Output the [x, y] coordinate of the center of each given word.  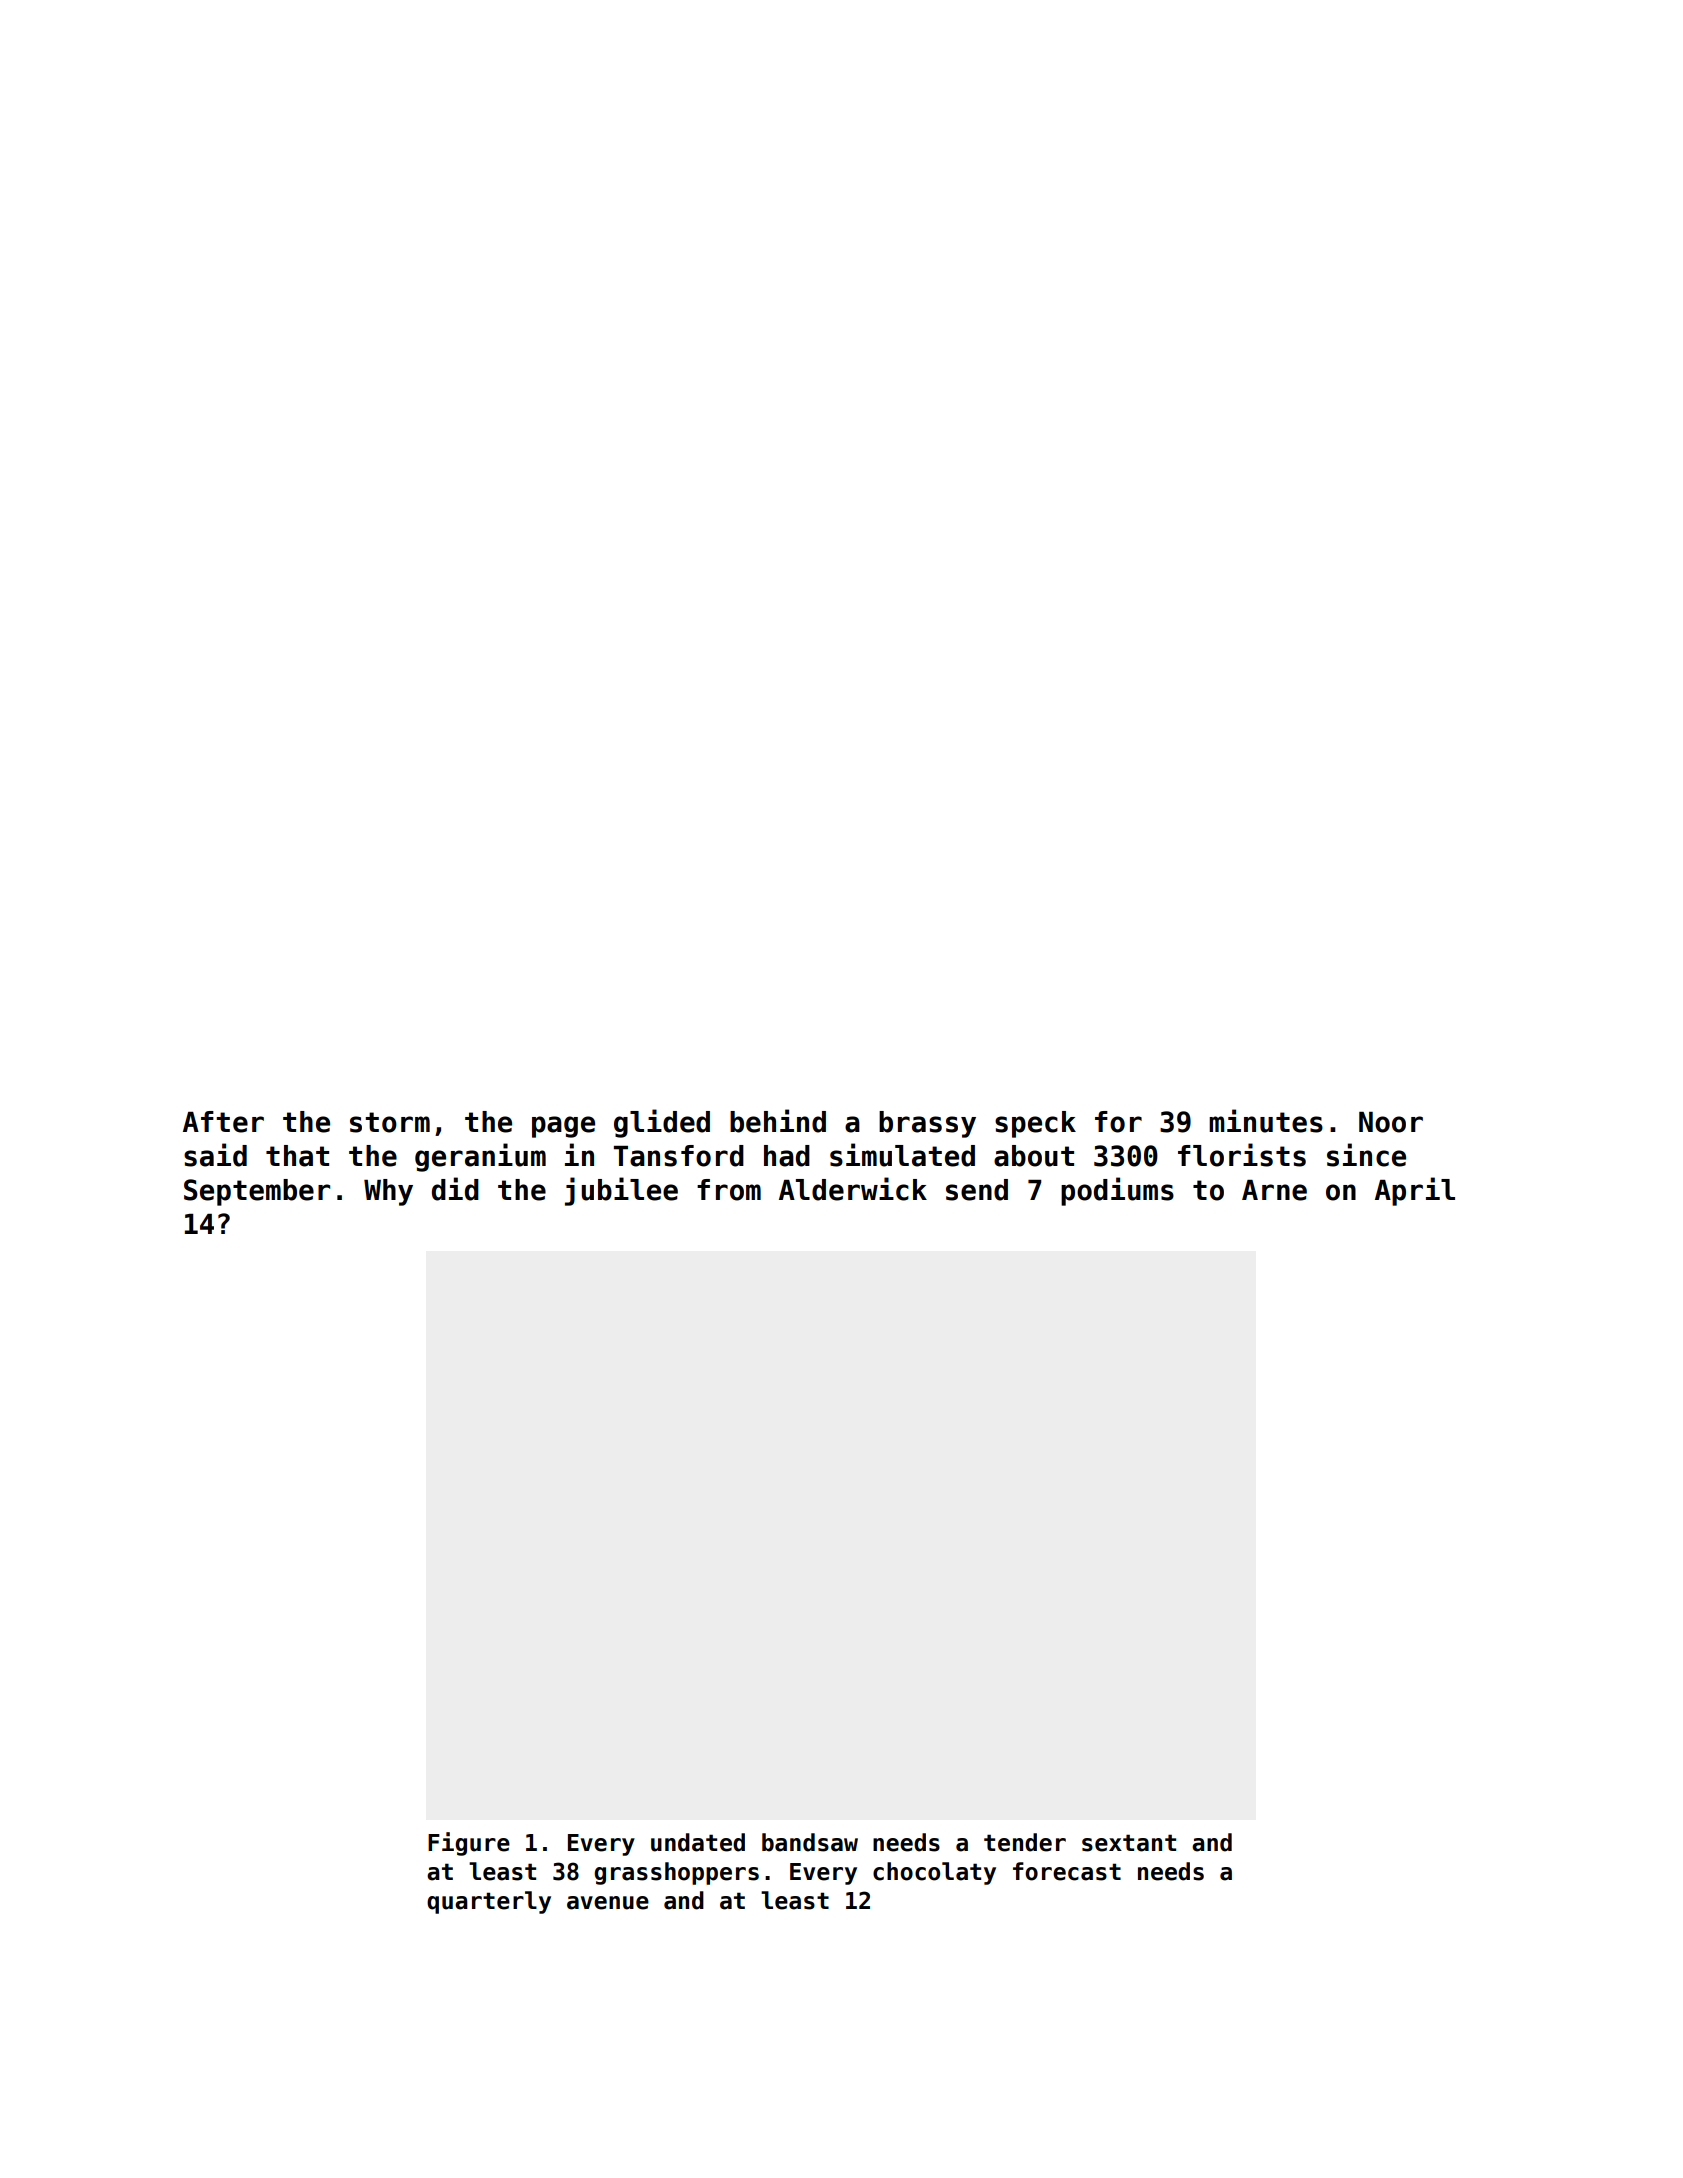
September [257, 1192]
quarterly [489, 1902]
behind [778, 1121]
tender [1025, 1842]
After [223, 1122]
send [977, 1190]
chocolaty [934, 1873]
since [1366, 1155]
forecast [1067, 1871]
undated [698, 1842]
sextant [1129, 1843]
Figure [469, 1844]
